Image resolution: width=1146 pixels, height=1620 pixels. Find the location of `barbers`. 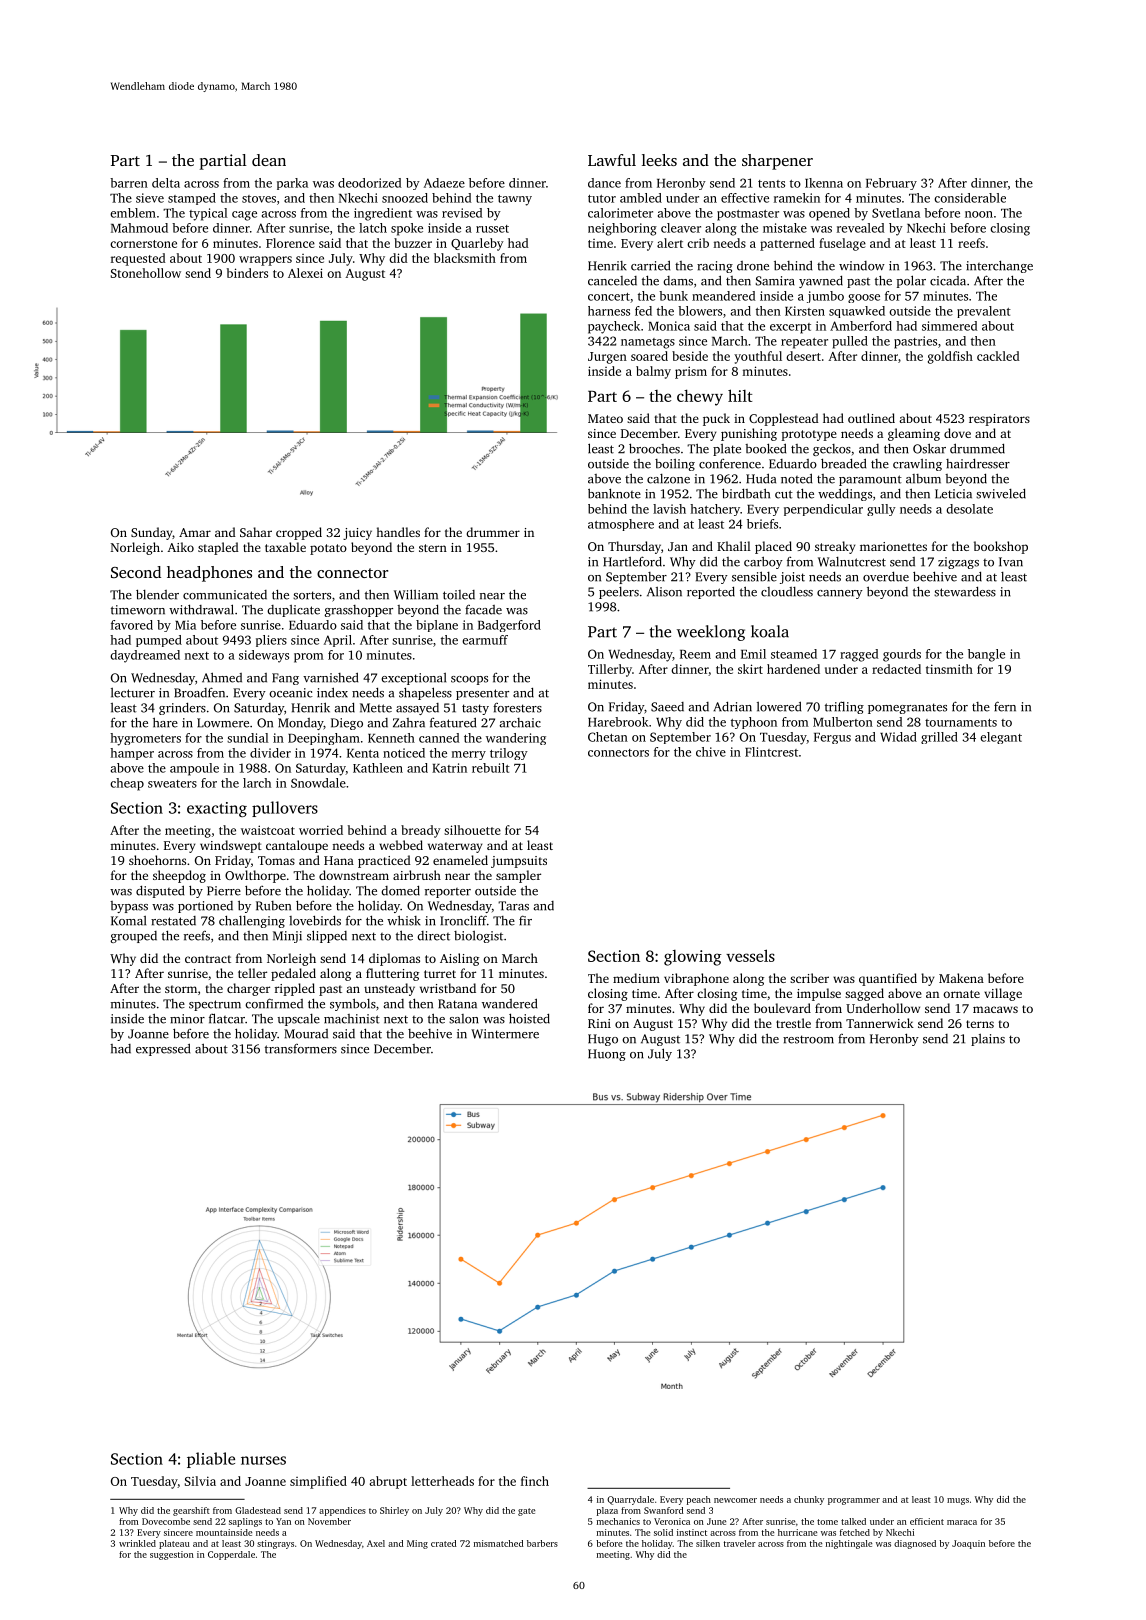

barbers is located at coordinates (542, 1543).
